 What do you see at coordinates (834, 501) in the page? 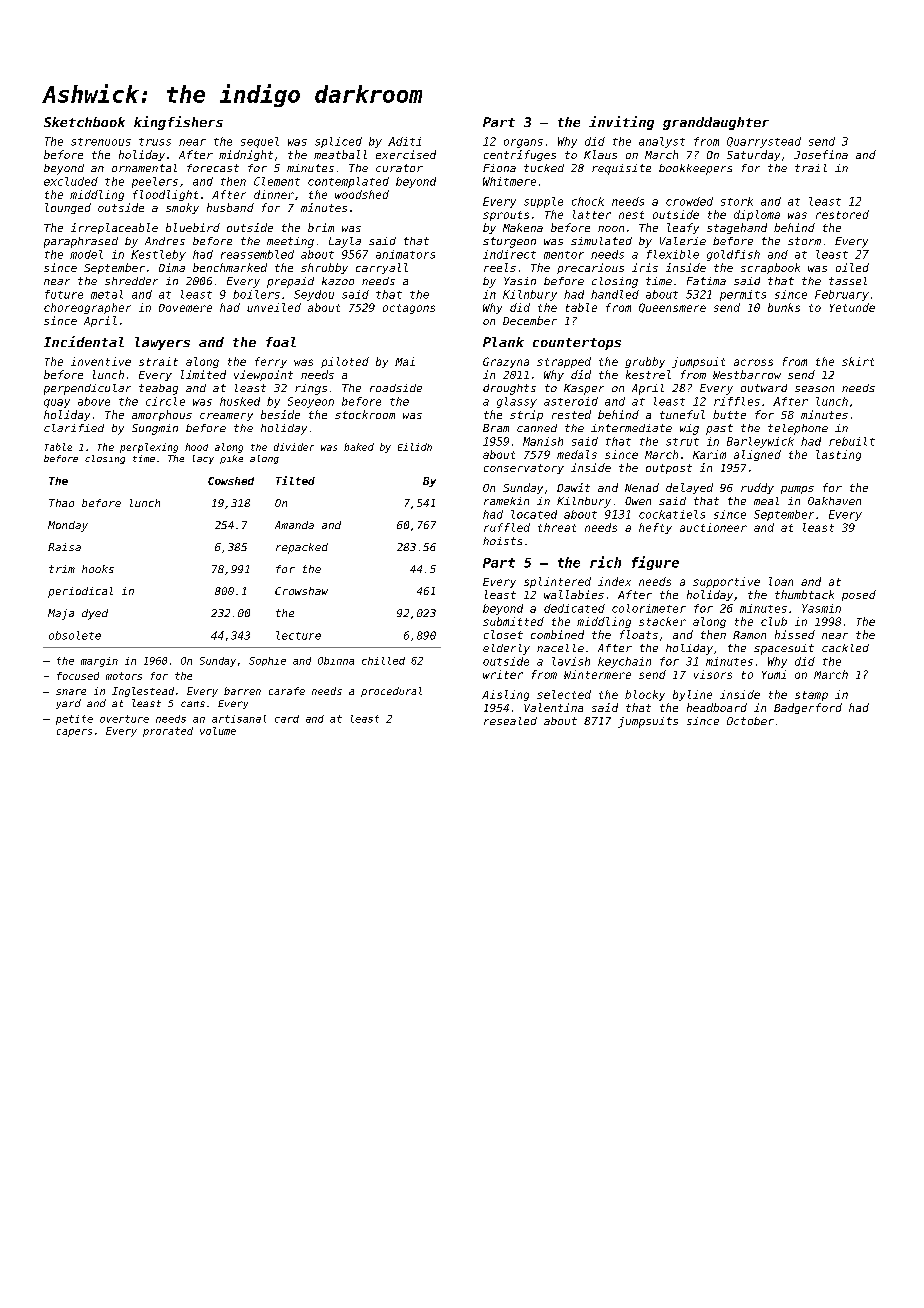
I see `Oakhaven` at bounding box center [834, 501].
